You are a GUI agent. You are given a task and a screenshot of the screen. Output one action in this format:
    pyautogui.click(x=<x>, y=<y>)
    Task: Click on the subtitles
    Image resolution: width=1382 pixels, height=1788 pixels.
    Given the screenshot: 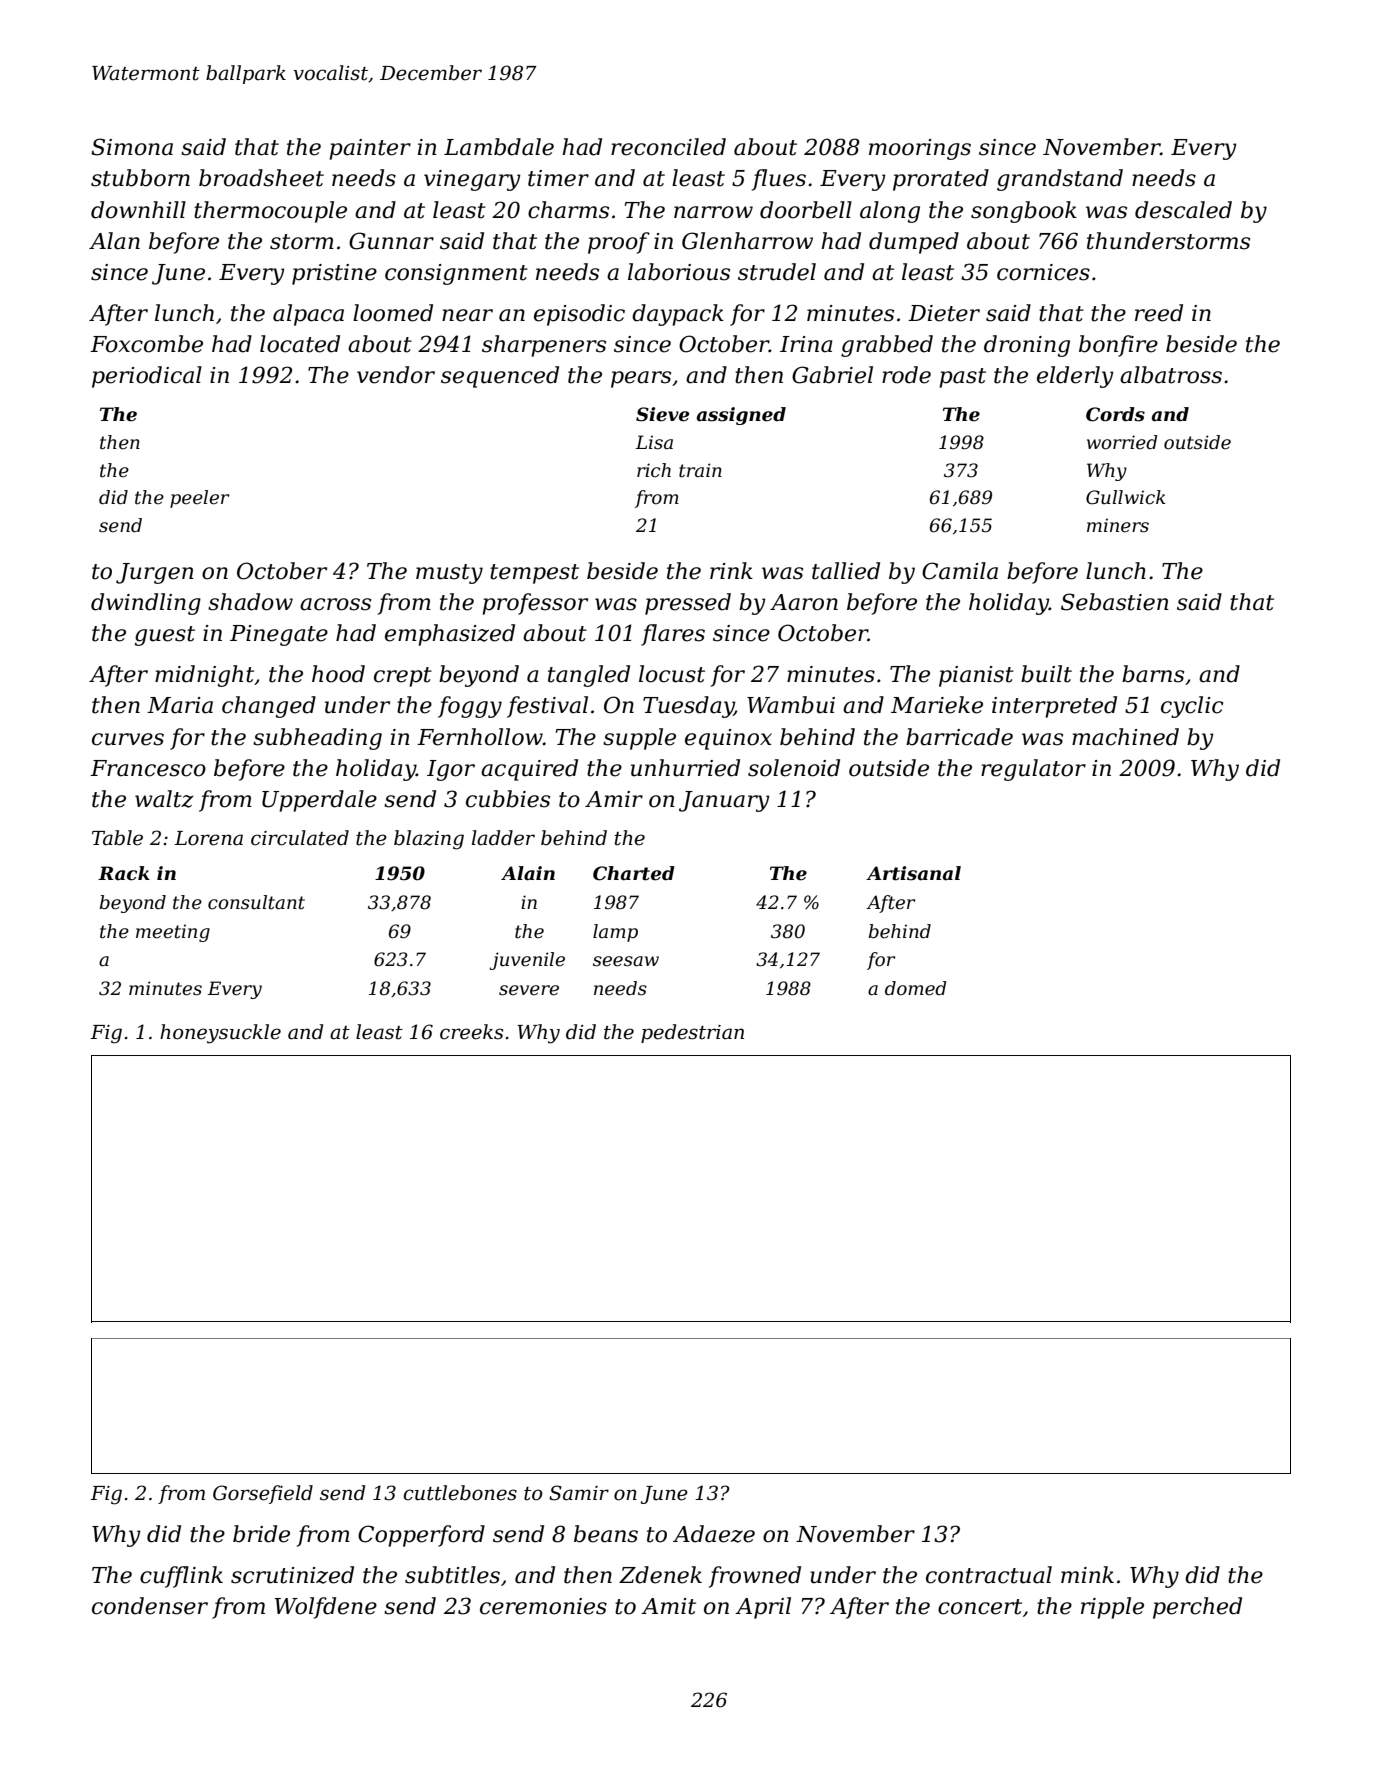 What is the action you would take?
    pyautogui.click(x=452, y=1575)
